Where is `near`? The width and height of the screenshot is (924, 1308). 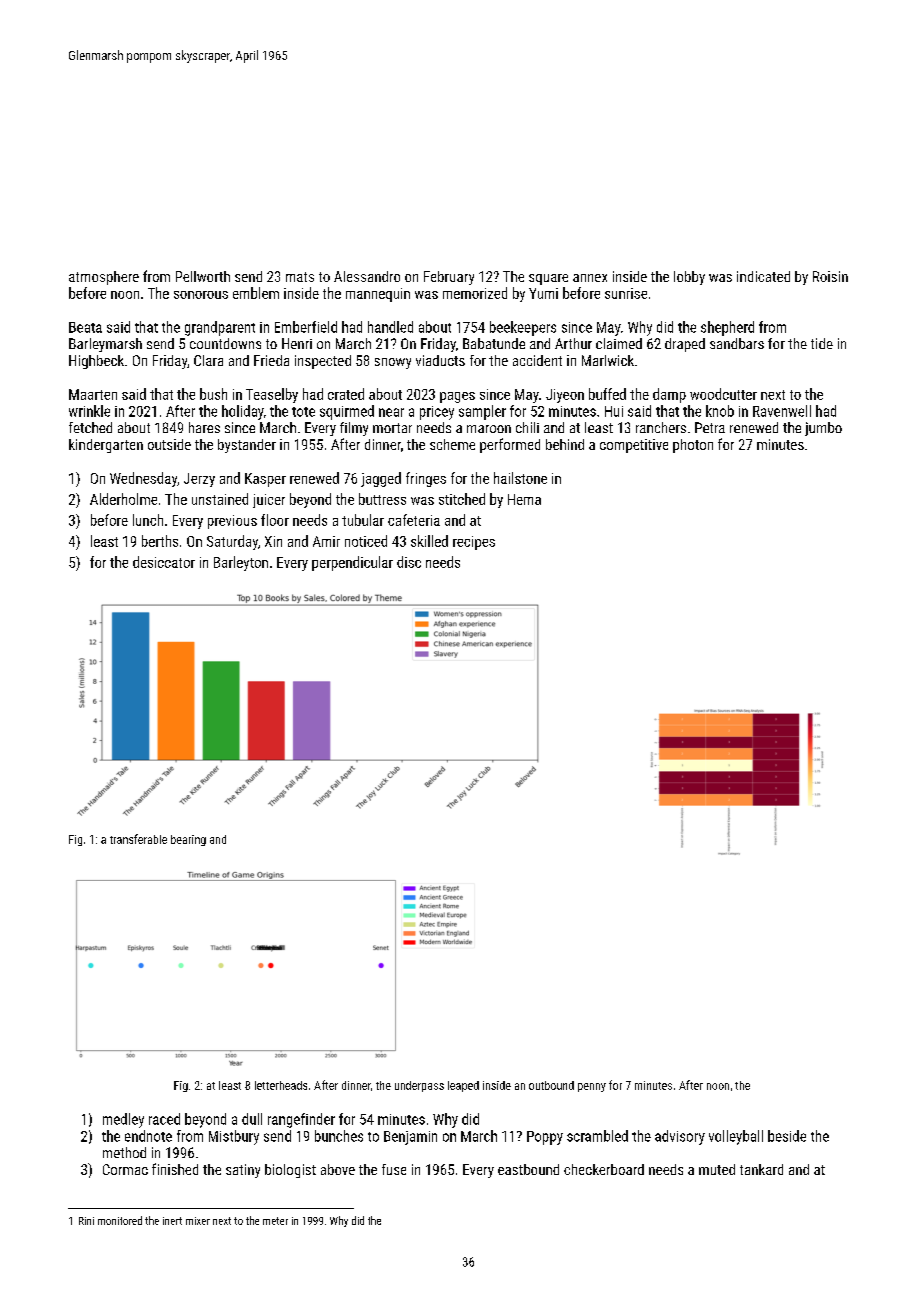 near is located at coordinates (391, 412).
